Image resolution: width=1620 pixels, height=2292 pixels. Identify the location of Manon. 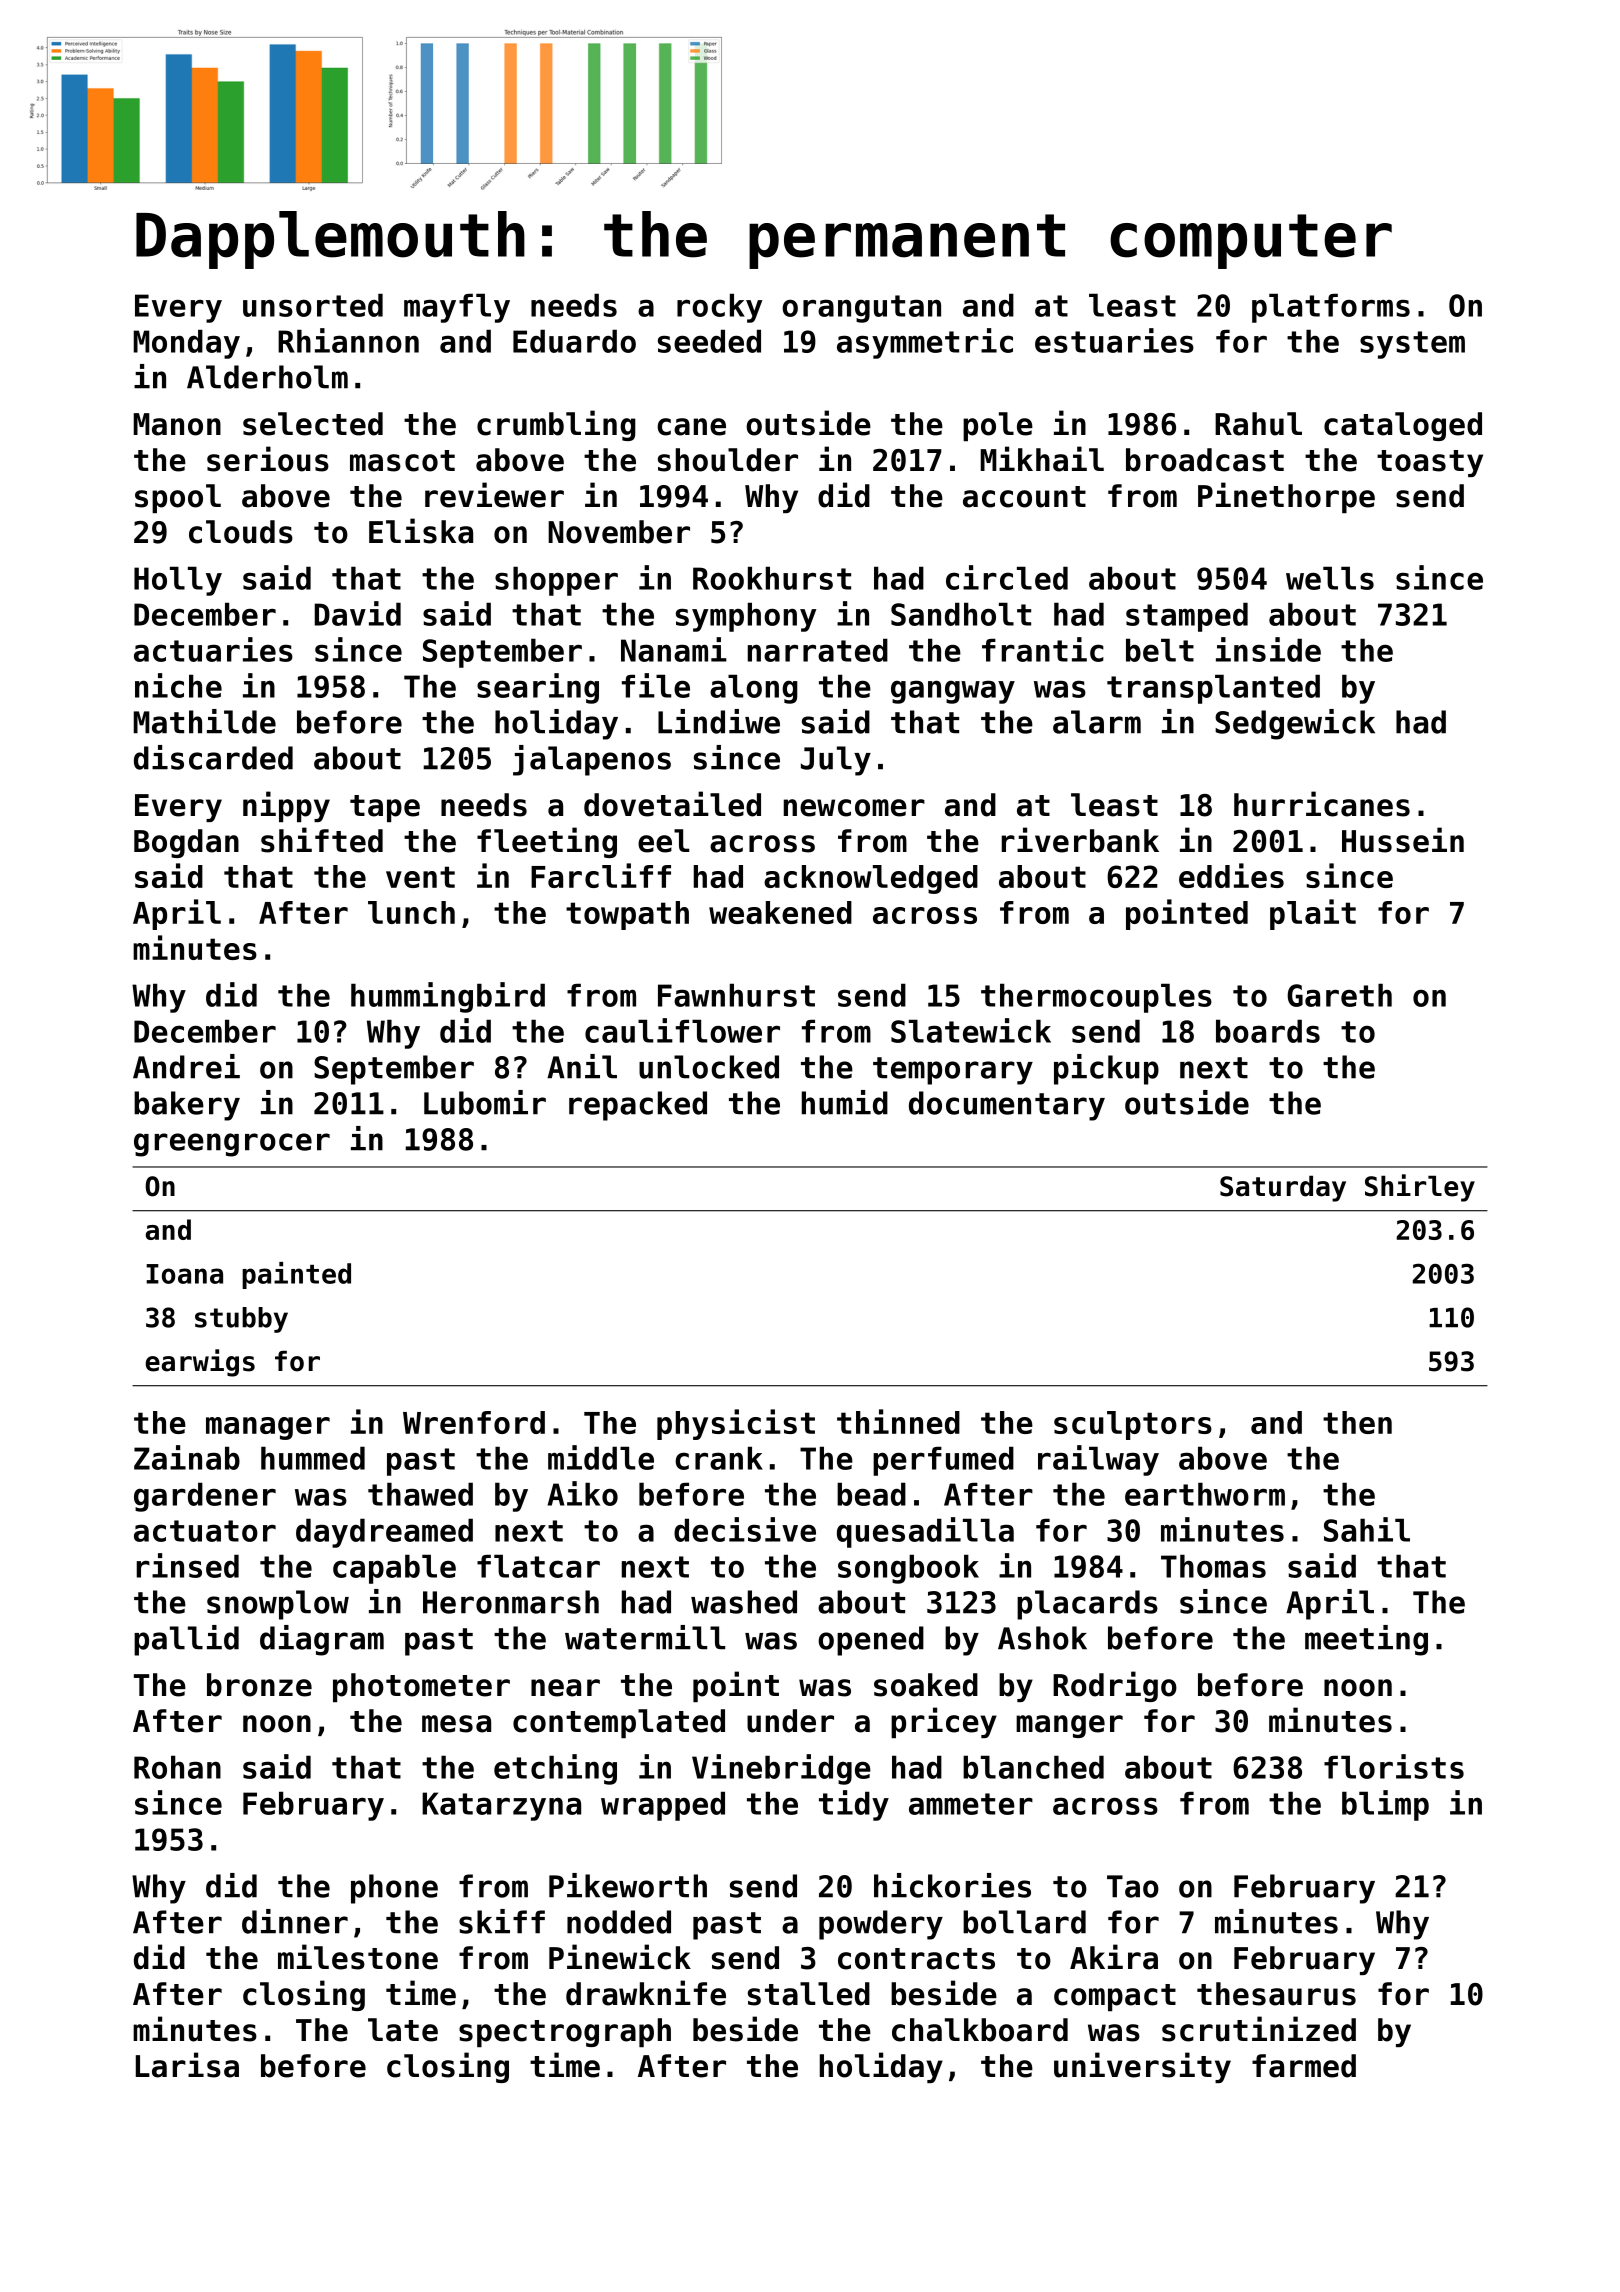
(177, 424).
